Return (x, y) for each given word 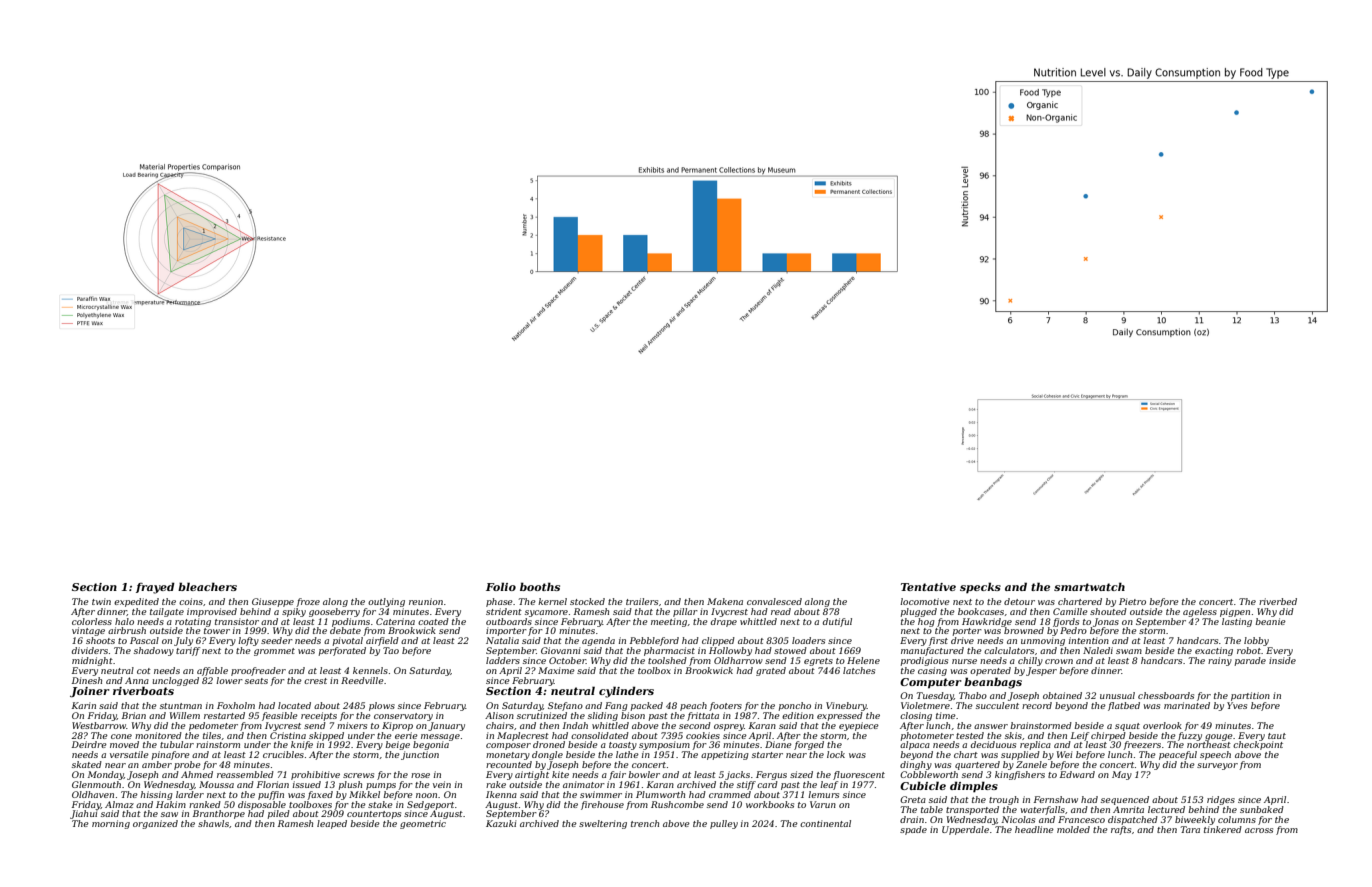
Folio (501, 586)
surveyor (1217, 766)
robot (1249, 650)
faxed (320, 795)
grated (771, 671)
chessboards (1166, 695)
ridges (1221, 800)
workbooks (770, 804)
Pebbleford (654, 641)
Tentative (928, 587)
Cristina (288, 735)
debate (345, 630)
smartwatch (1089, 586)
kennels (370, 670)
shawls (213, 823)
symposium (664, 745)
